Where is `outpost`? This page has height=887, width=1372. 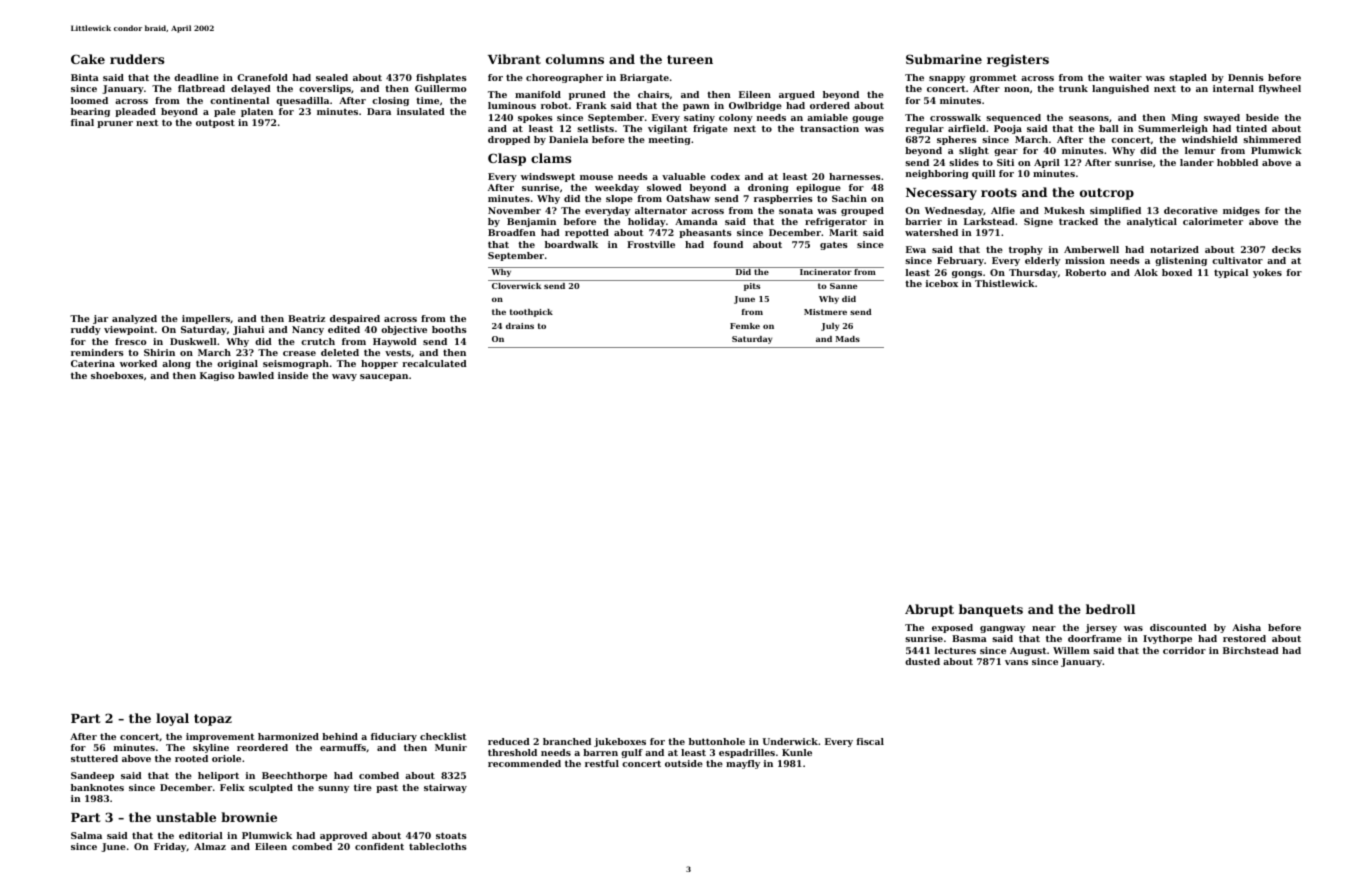 outpost is located at coordinates (215, 123).
